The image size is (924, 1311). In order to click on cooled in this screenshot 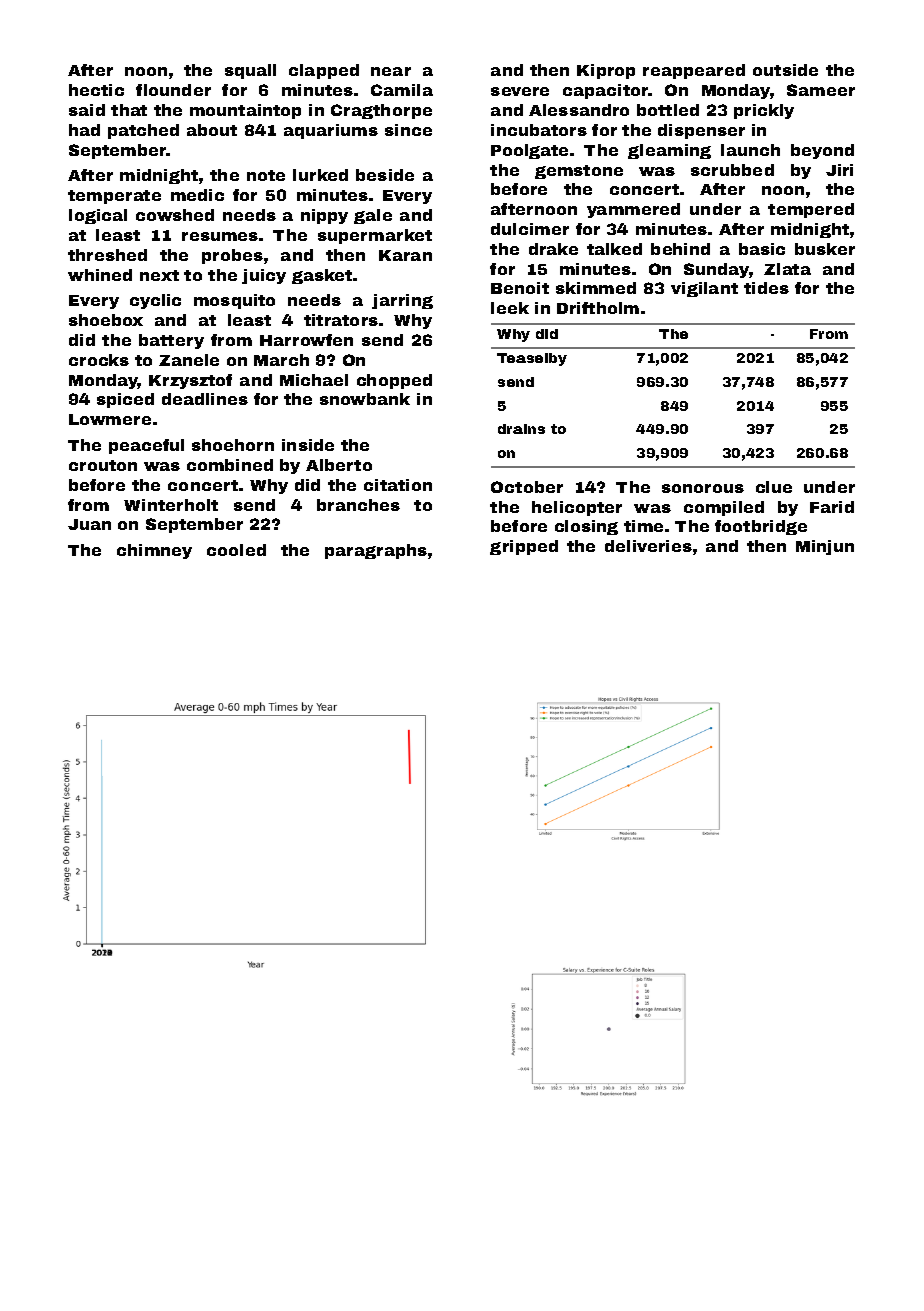, I will do `click(236, 550)`.
